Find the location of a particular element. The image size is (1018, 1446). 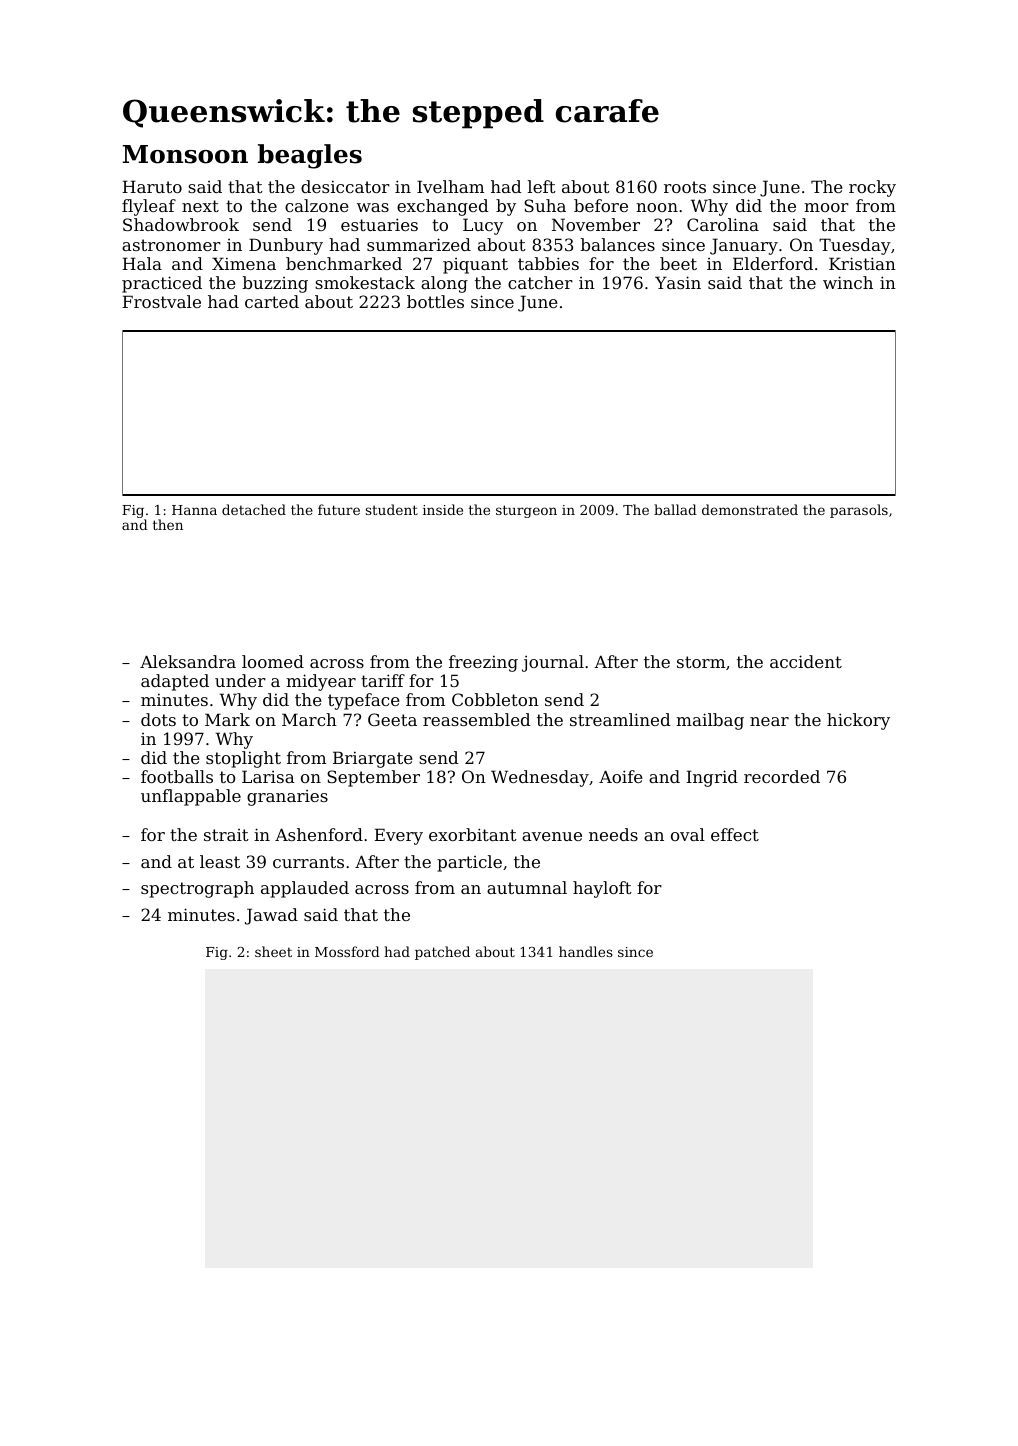

accident is located at coordinates (806, 661).
